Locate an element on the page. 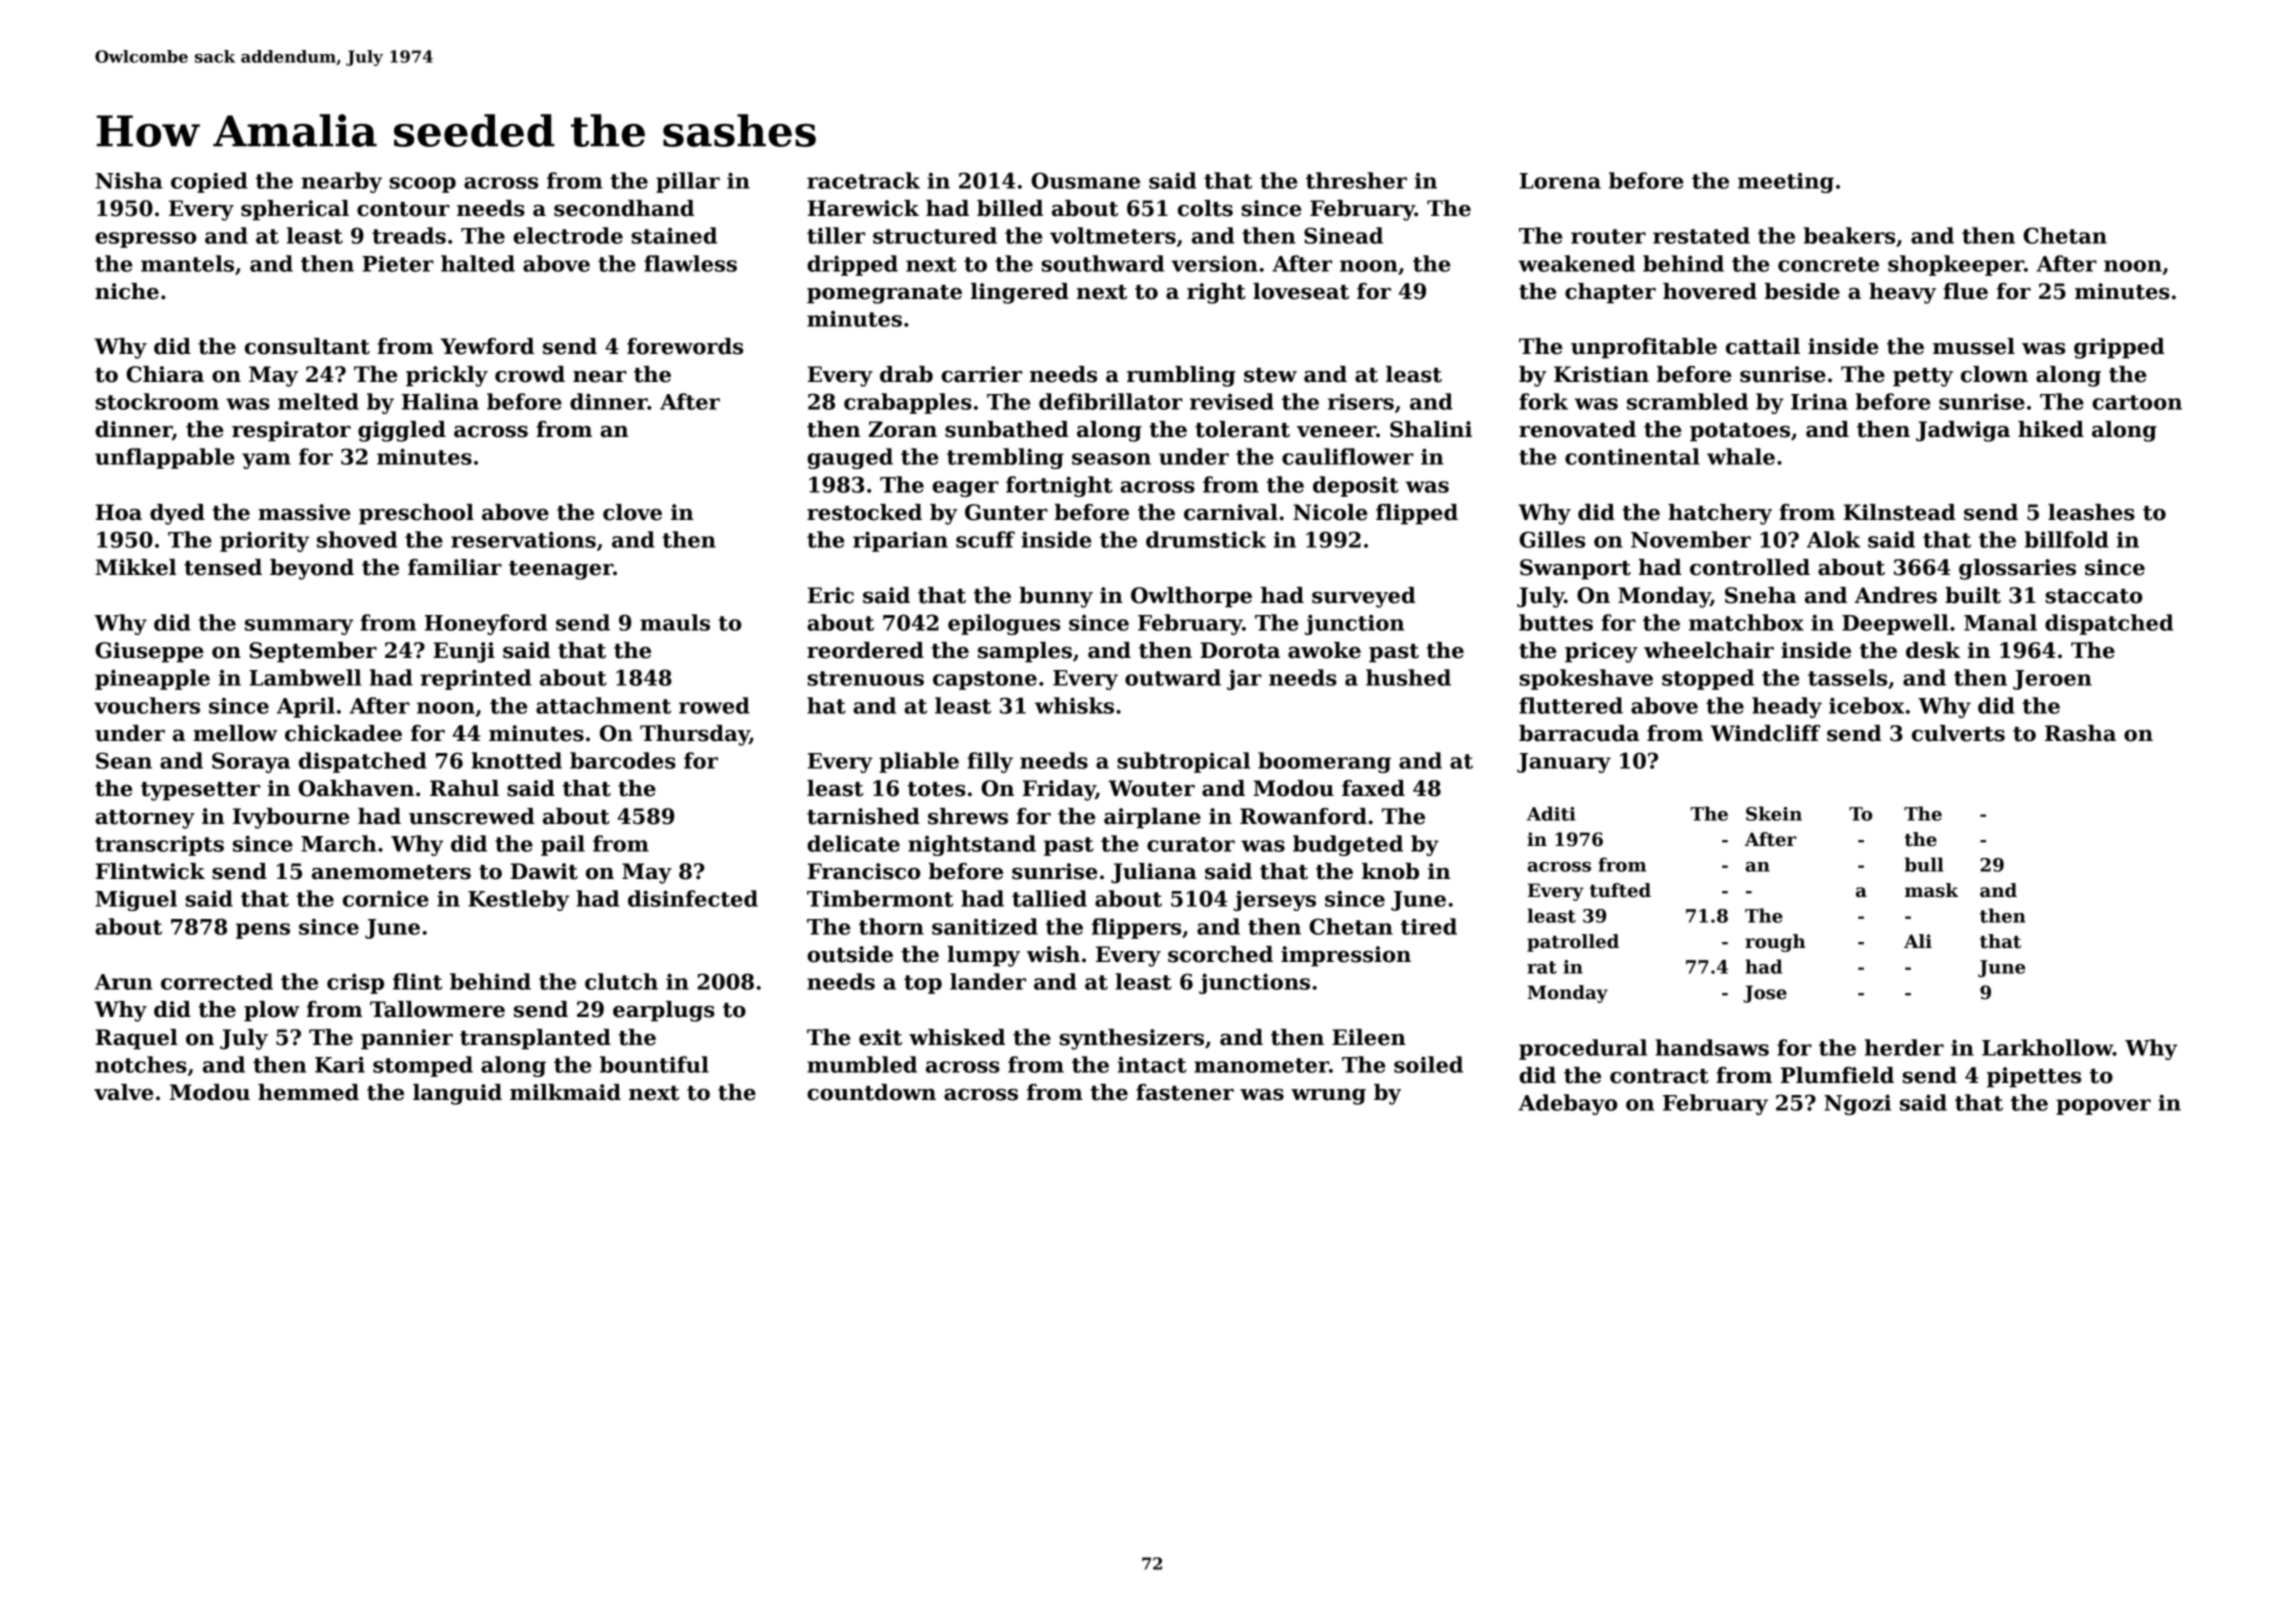 This page has height=1614, width=2282. knob is located at coordinates (1390, 871).
